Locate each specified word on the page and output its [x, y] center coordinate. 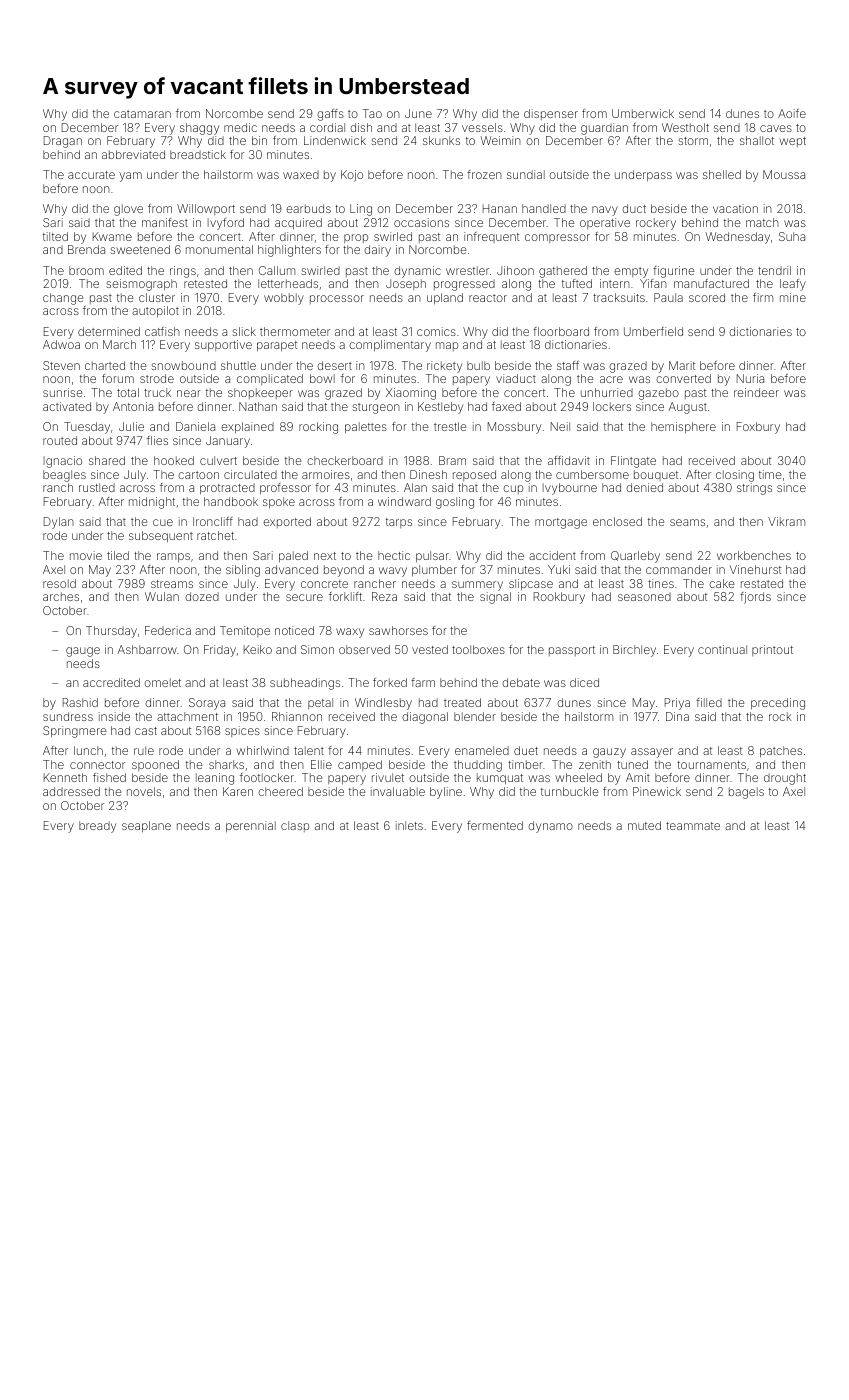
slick [244, 331]
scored [707, 297]
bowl [322, 378]
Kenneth [65, 777]
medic [240, 127]
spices [242, 731]
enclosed [617, 521]
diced [584, 682]
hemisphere [683, 428]
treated [462, 702]
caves [776, 128]
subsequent [161, 537]
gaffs [330, 115]
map [447, 346]
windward [404, 501]
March [119, 344]
